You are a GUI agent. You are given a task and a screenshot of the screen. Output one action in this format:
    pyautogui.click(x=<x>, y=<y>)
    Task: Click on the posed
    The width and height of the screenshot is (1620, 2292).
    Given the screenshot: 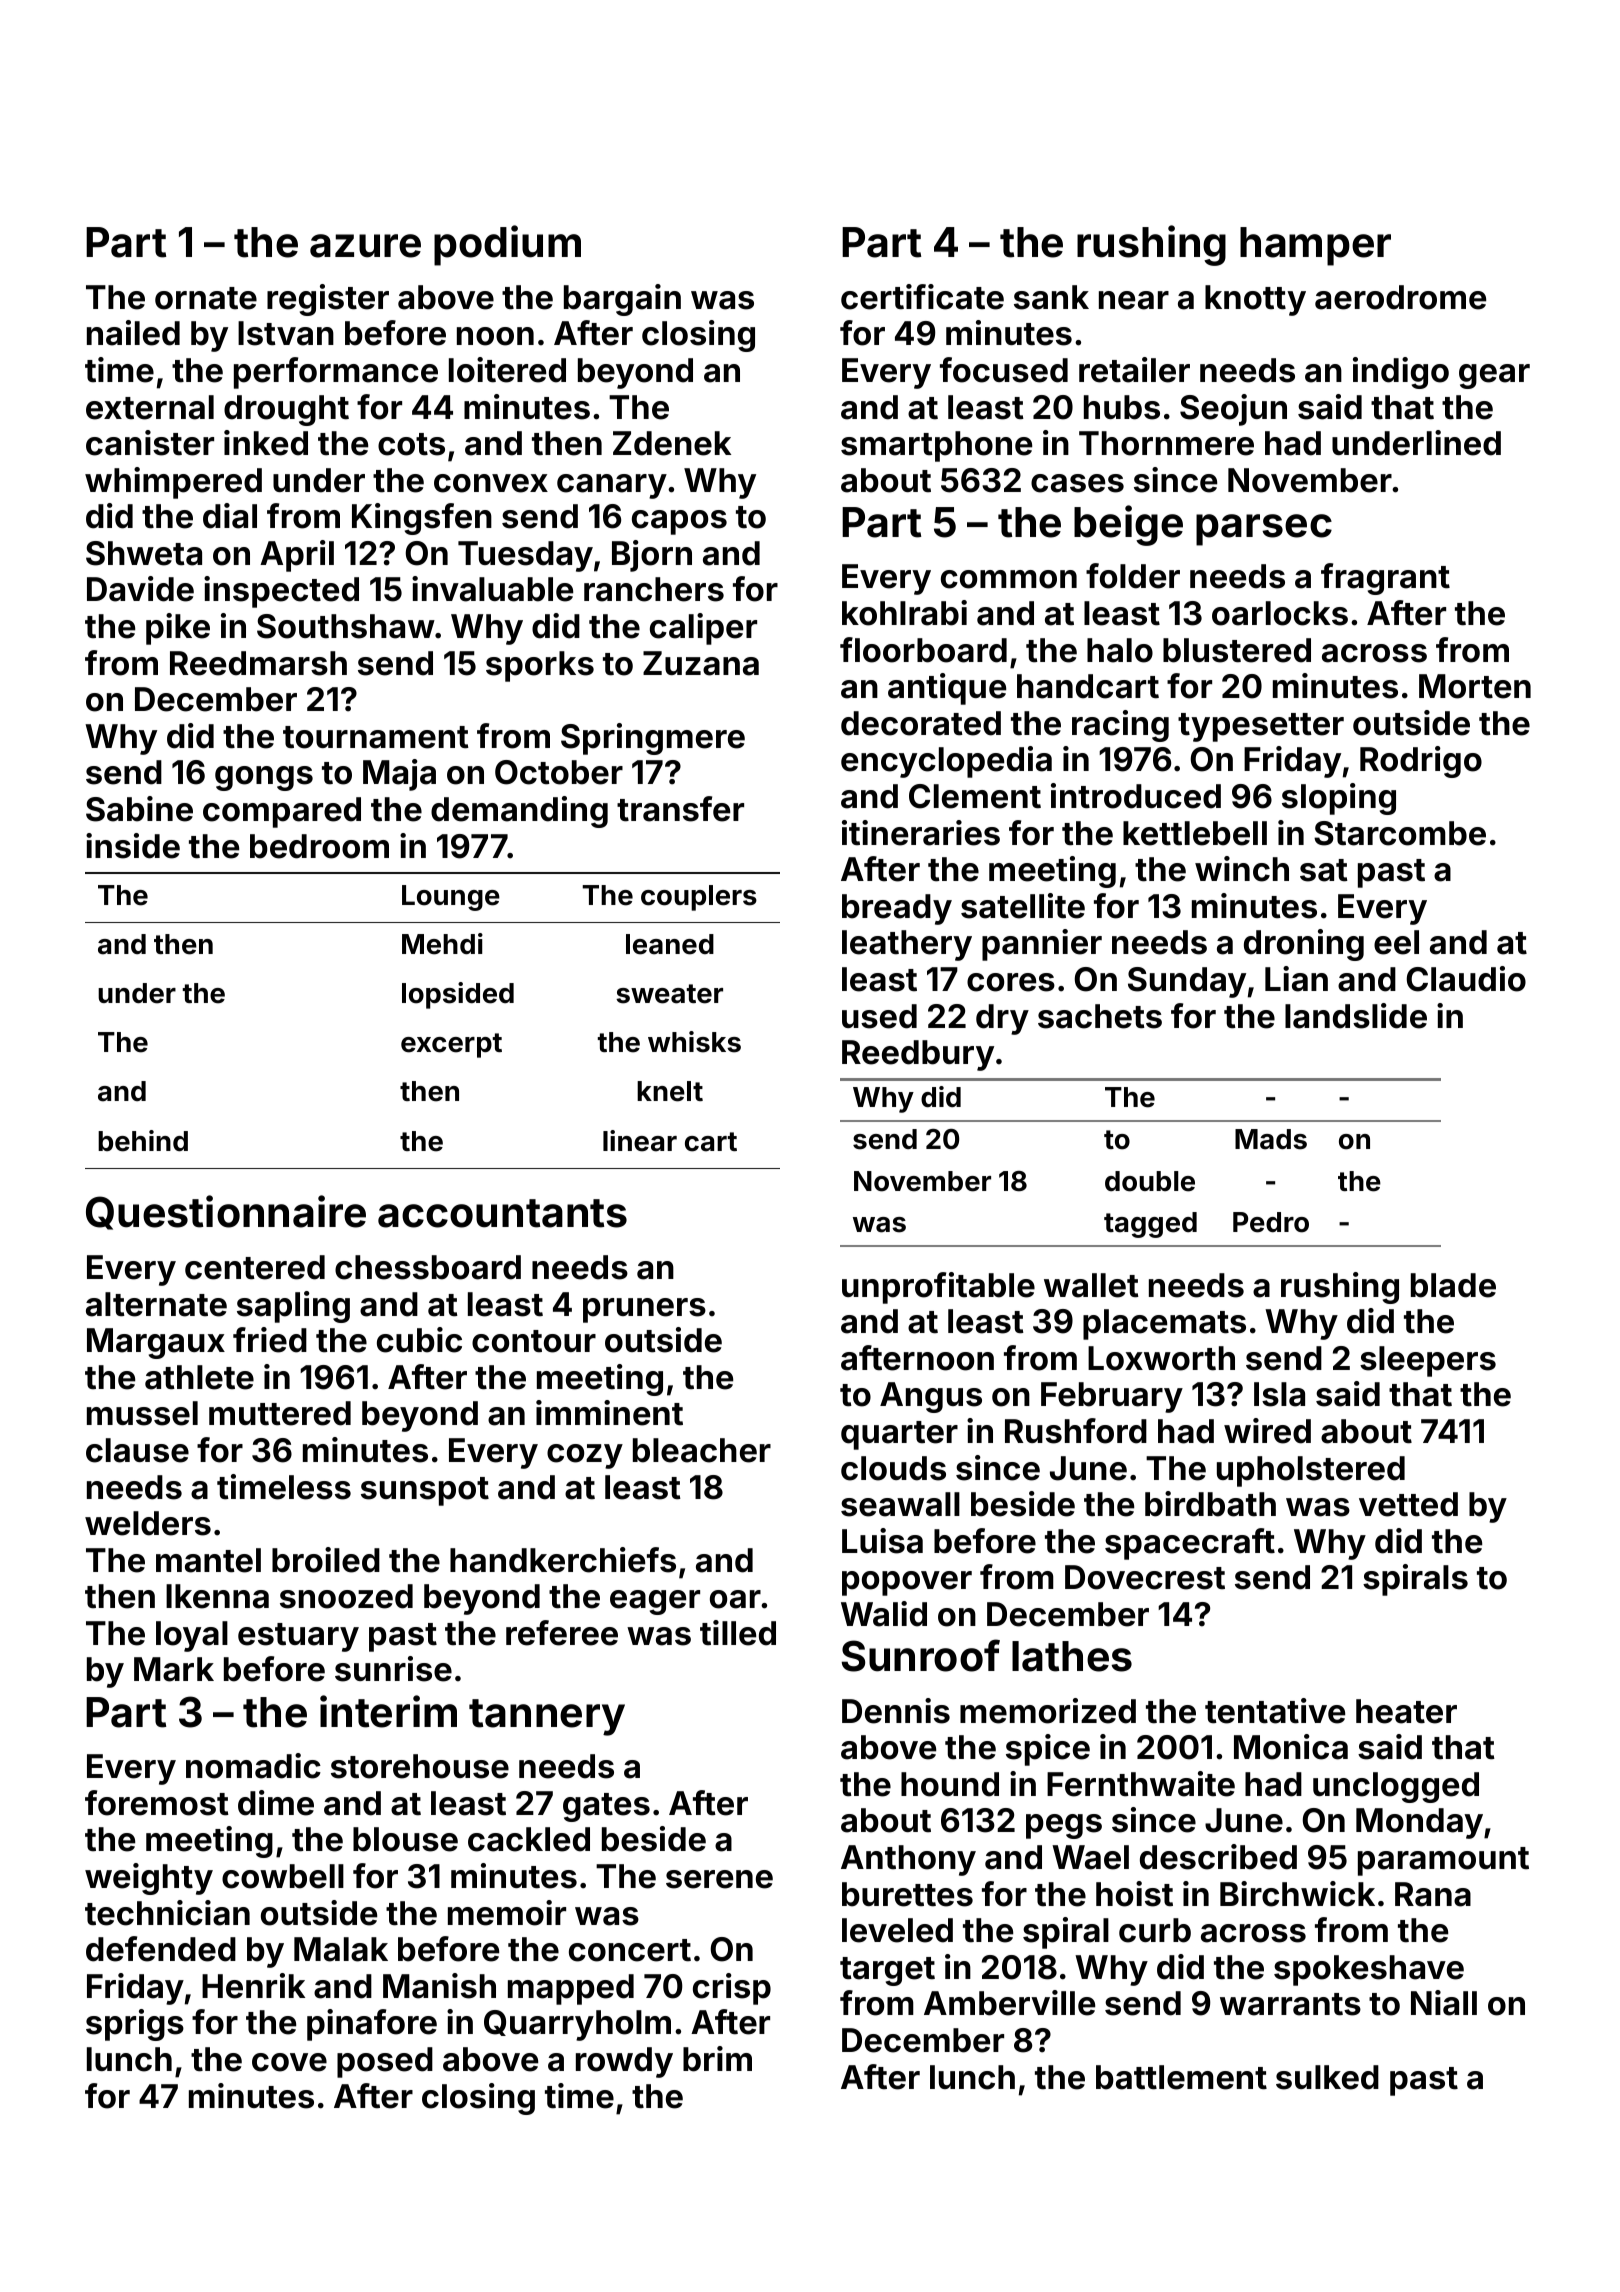 What is the action you would take?
    pyautogui.click(x=385, y=2062)
